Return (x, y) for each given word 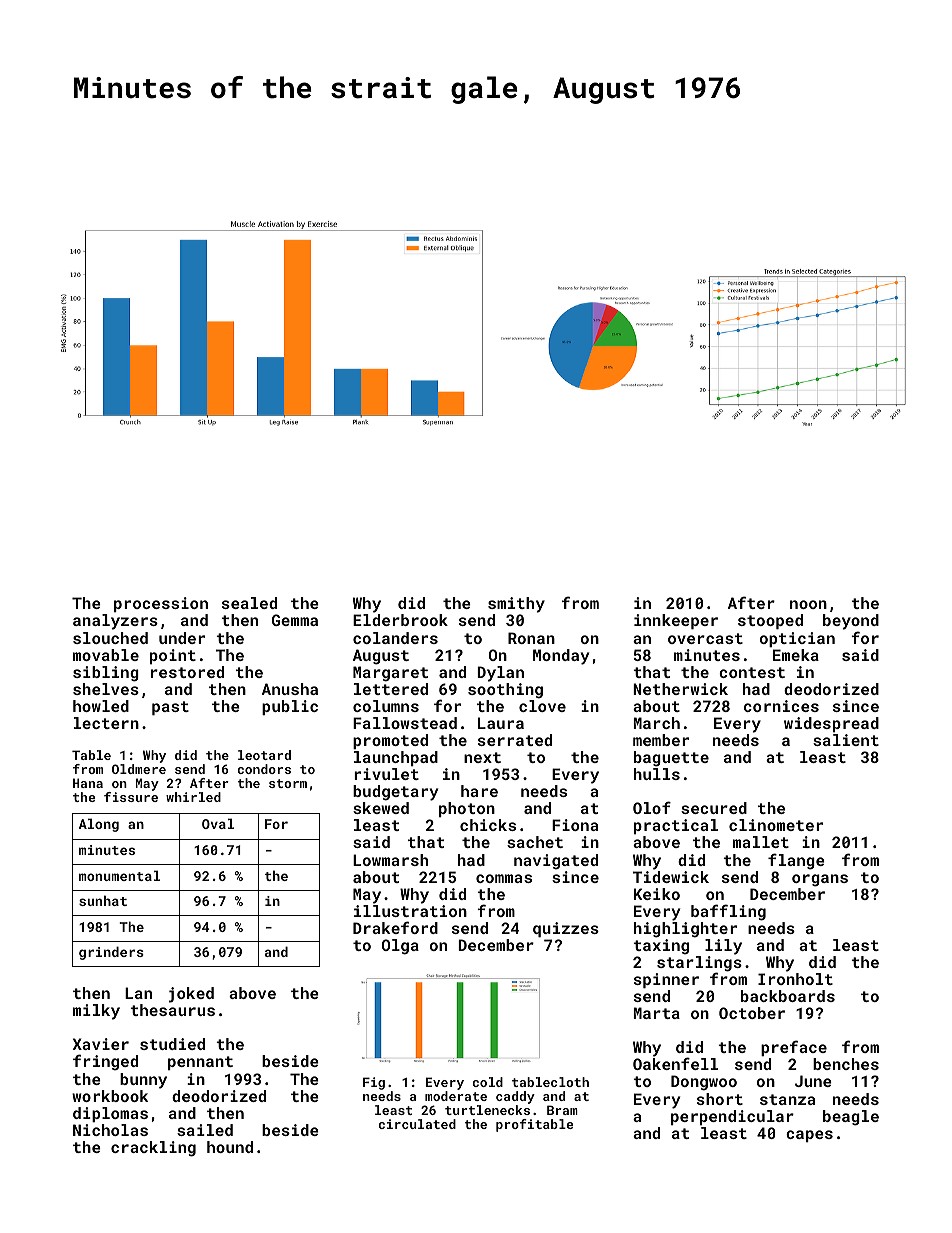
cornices (781, 706)
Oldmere (139, 769)
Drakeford (395, 927)
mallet (761, 842)
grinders (111, 953)
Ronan (531, 638)
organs (820, 880)
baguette (671, 759)
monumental (119, 875)
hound (230, 1147)
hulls (657, 774)
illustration (410, 911)
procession (161, 604)
